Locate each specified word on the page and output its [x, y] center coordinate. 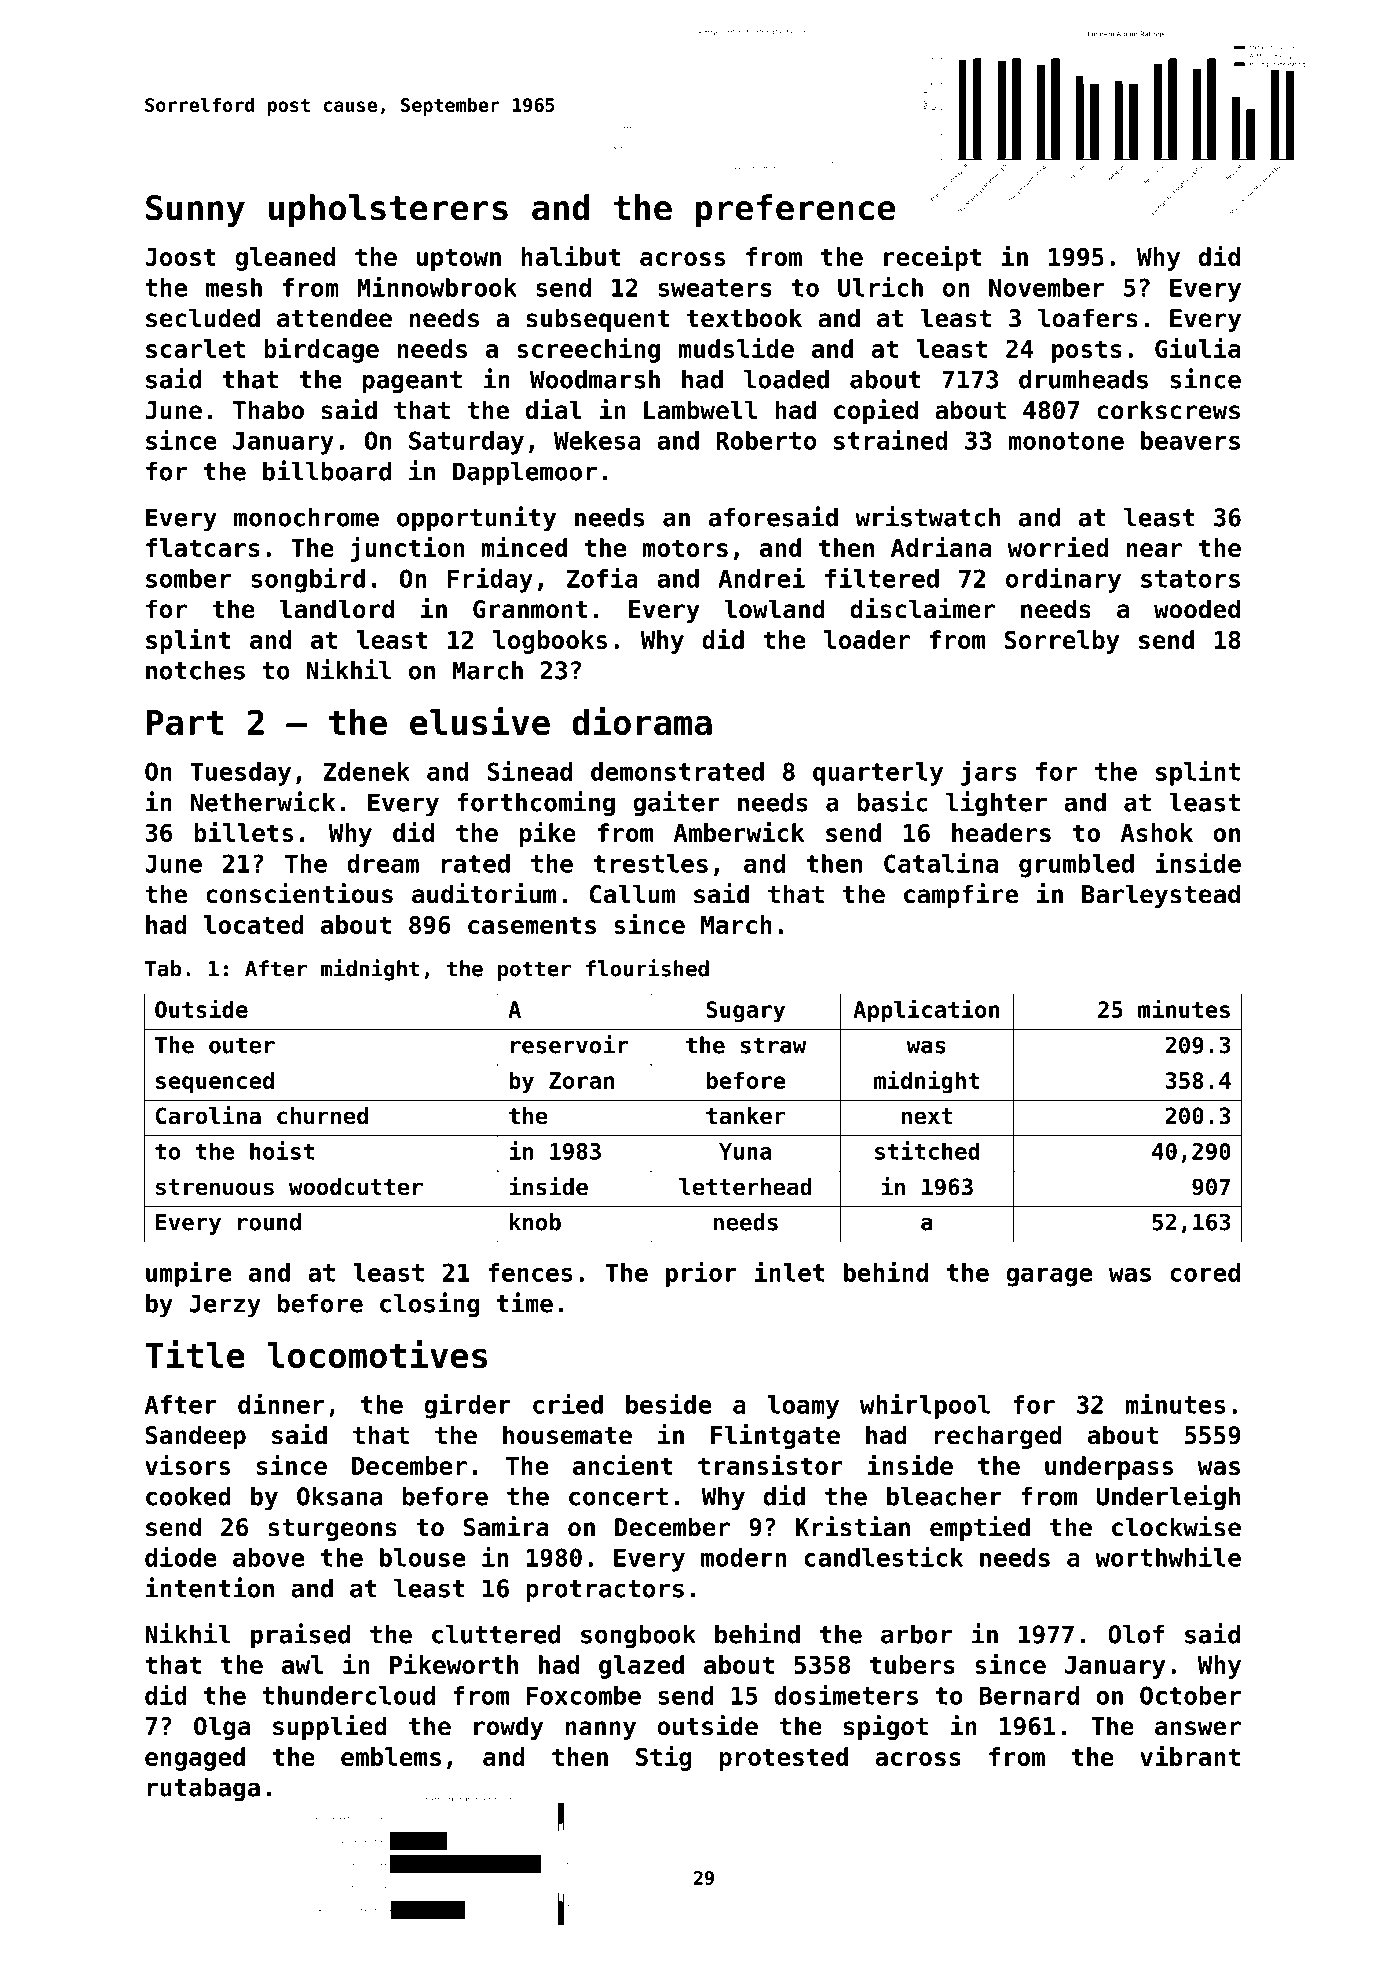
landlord [337, 609]
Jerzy [225, 1306]
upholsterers [388, 210]
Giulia [1198, 348]
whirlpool [925, 1406]
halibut [571, 256]
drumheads [1083, 379]
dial [554, 409]
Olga [222, 1728]
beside [669, 1403]
